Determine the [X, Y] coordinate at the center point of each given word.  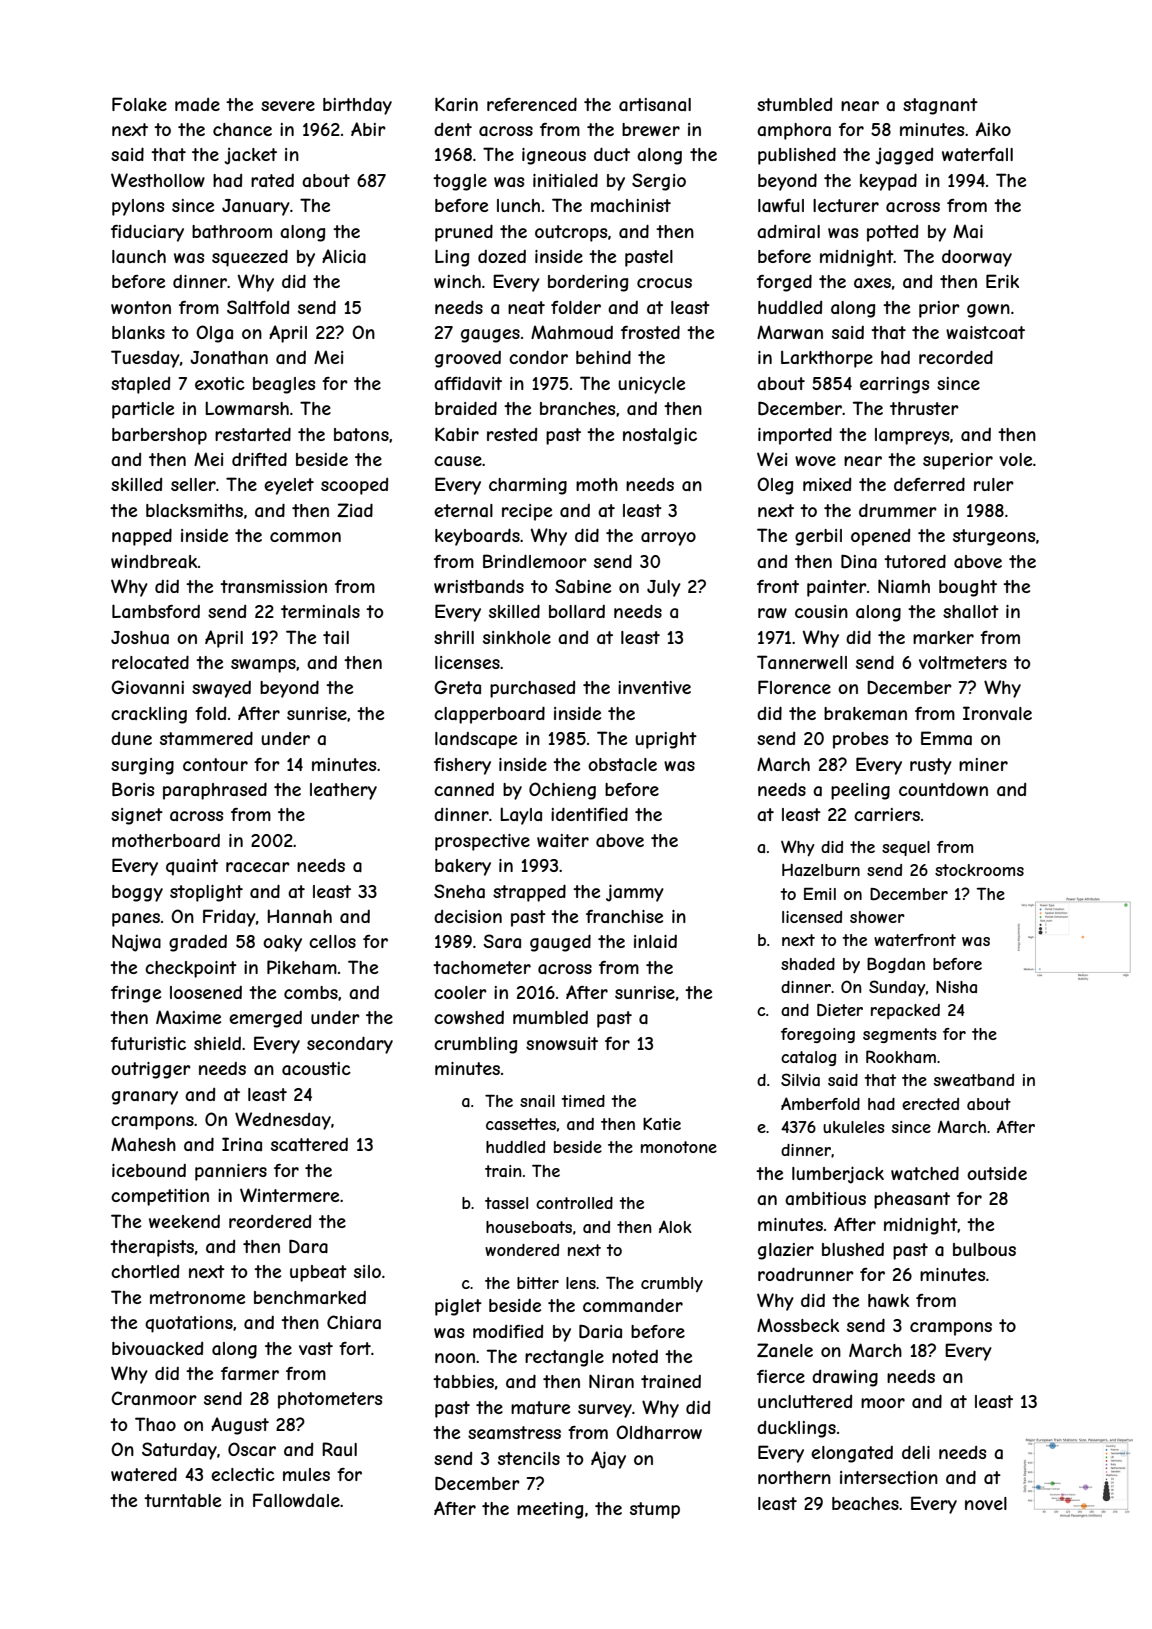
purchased [532, 689]
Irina [242, 1144]
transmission [273, 586]
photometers [330, 1400]
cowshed [469, 1017]
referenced [532, 104]
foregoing [818, 1035]
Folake [139, 104]
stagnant [940, 106]
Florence [794, 687]
